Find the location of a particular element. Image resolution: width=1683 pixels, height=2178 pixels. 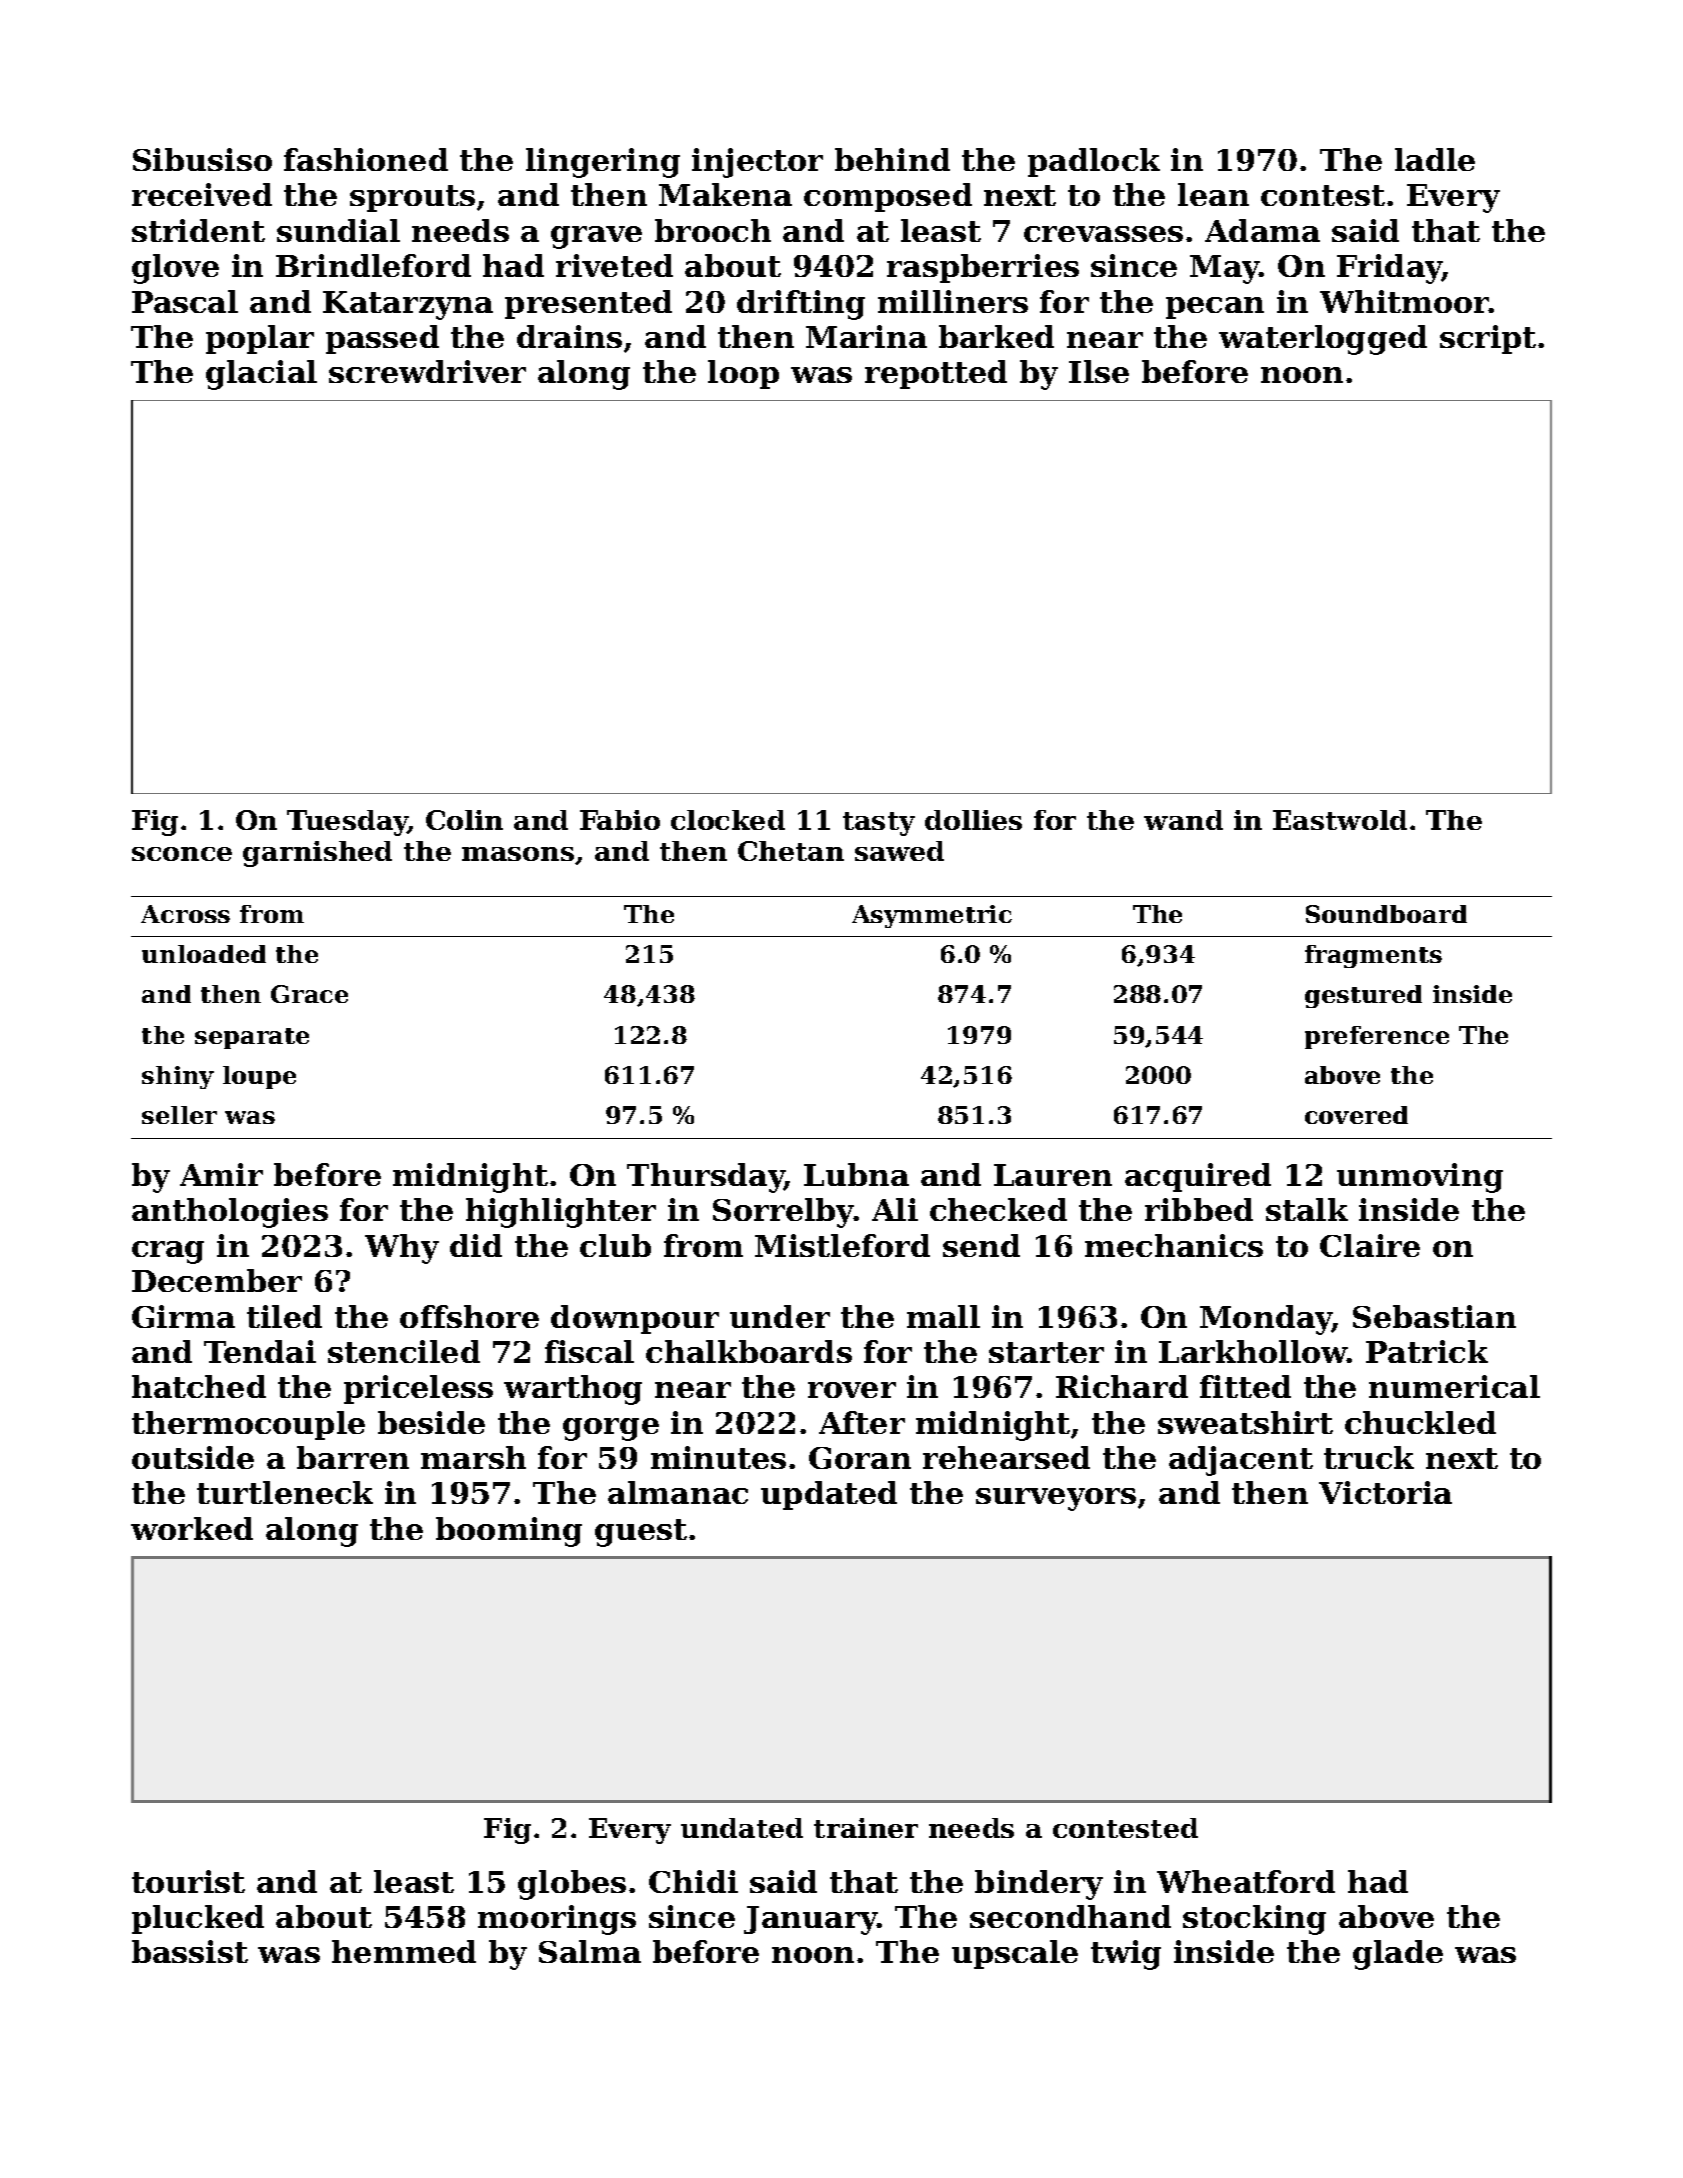

lean is located at coordinates (1213, 194).
